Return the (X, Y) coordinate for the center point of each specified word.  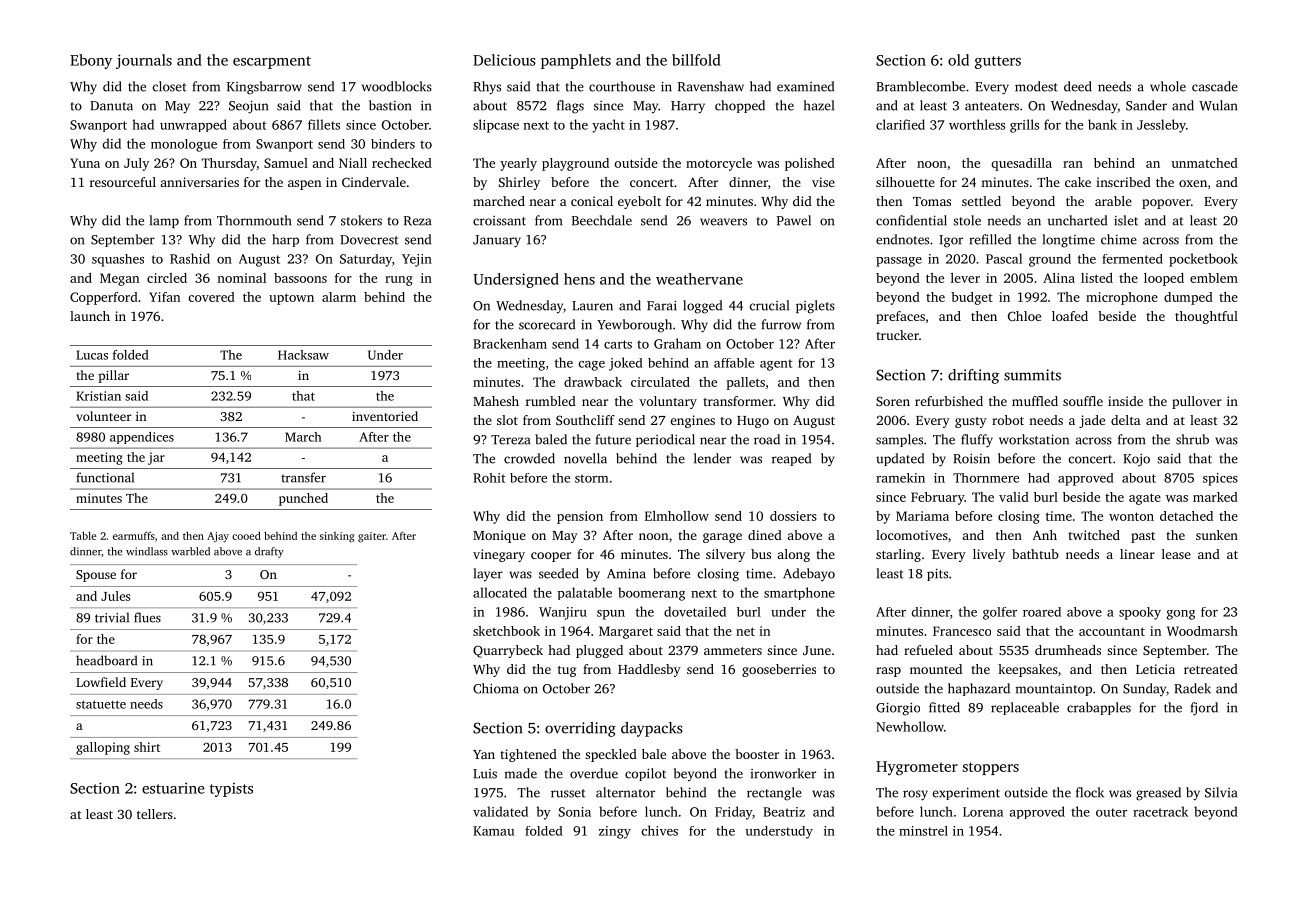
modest (1036, 86)
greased (1158, 794)
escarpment (272, 62)
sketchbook (506, 631)
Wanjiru (563, 613)
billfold (696, 60)
